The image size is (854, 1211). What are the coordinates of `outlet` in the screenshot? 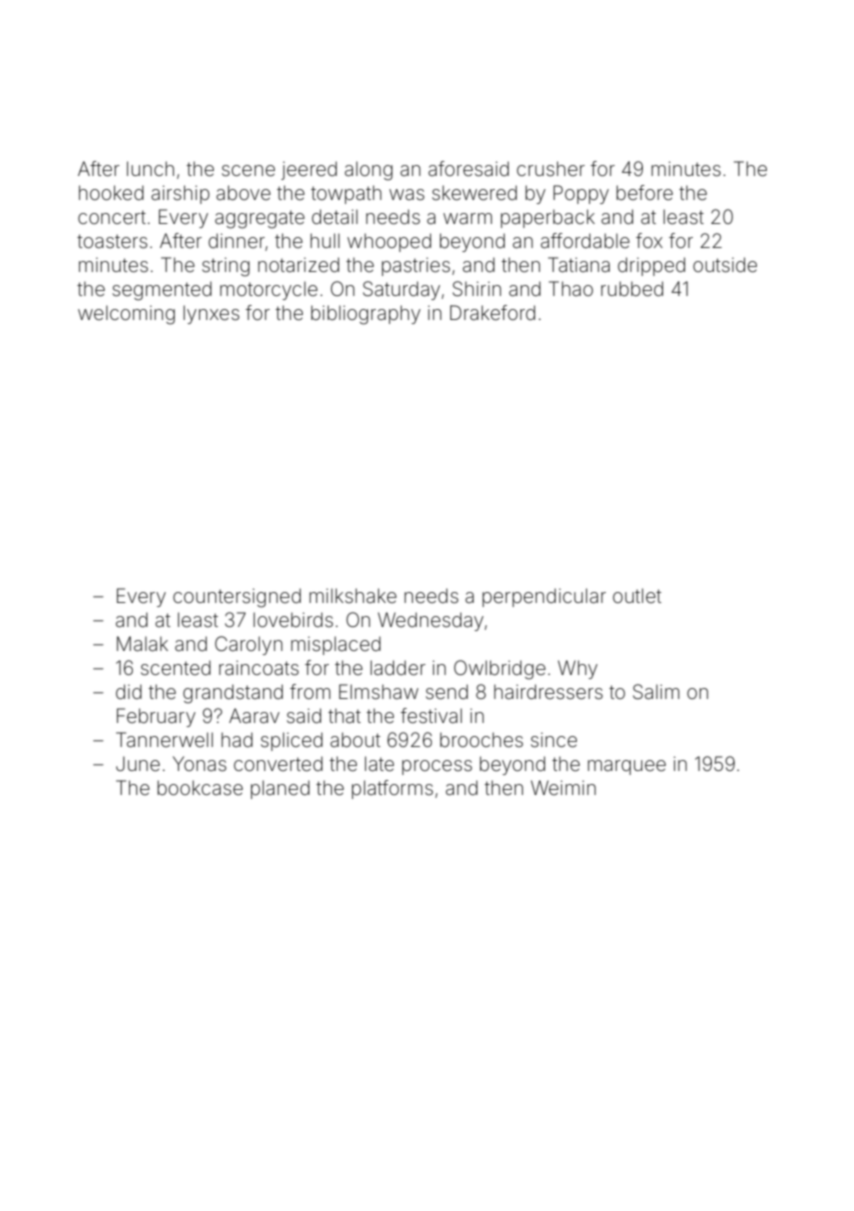 It's located at (637, 595).
